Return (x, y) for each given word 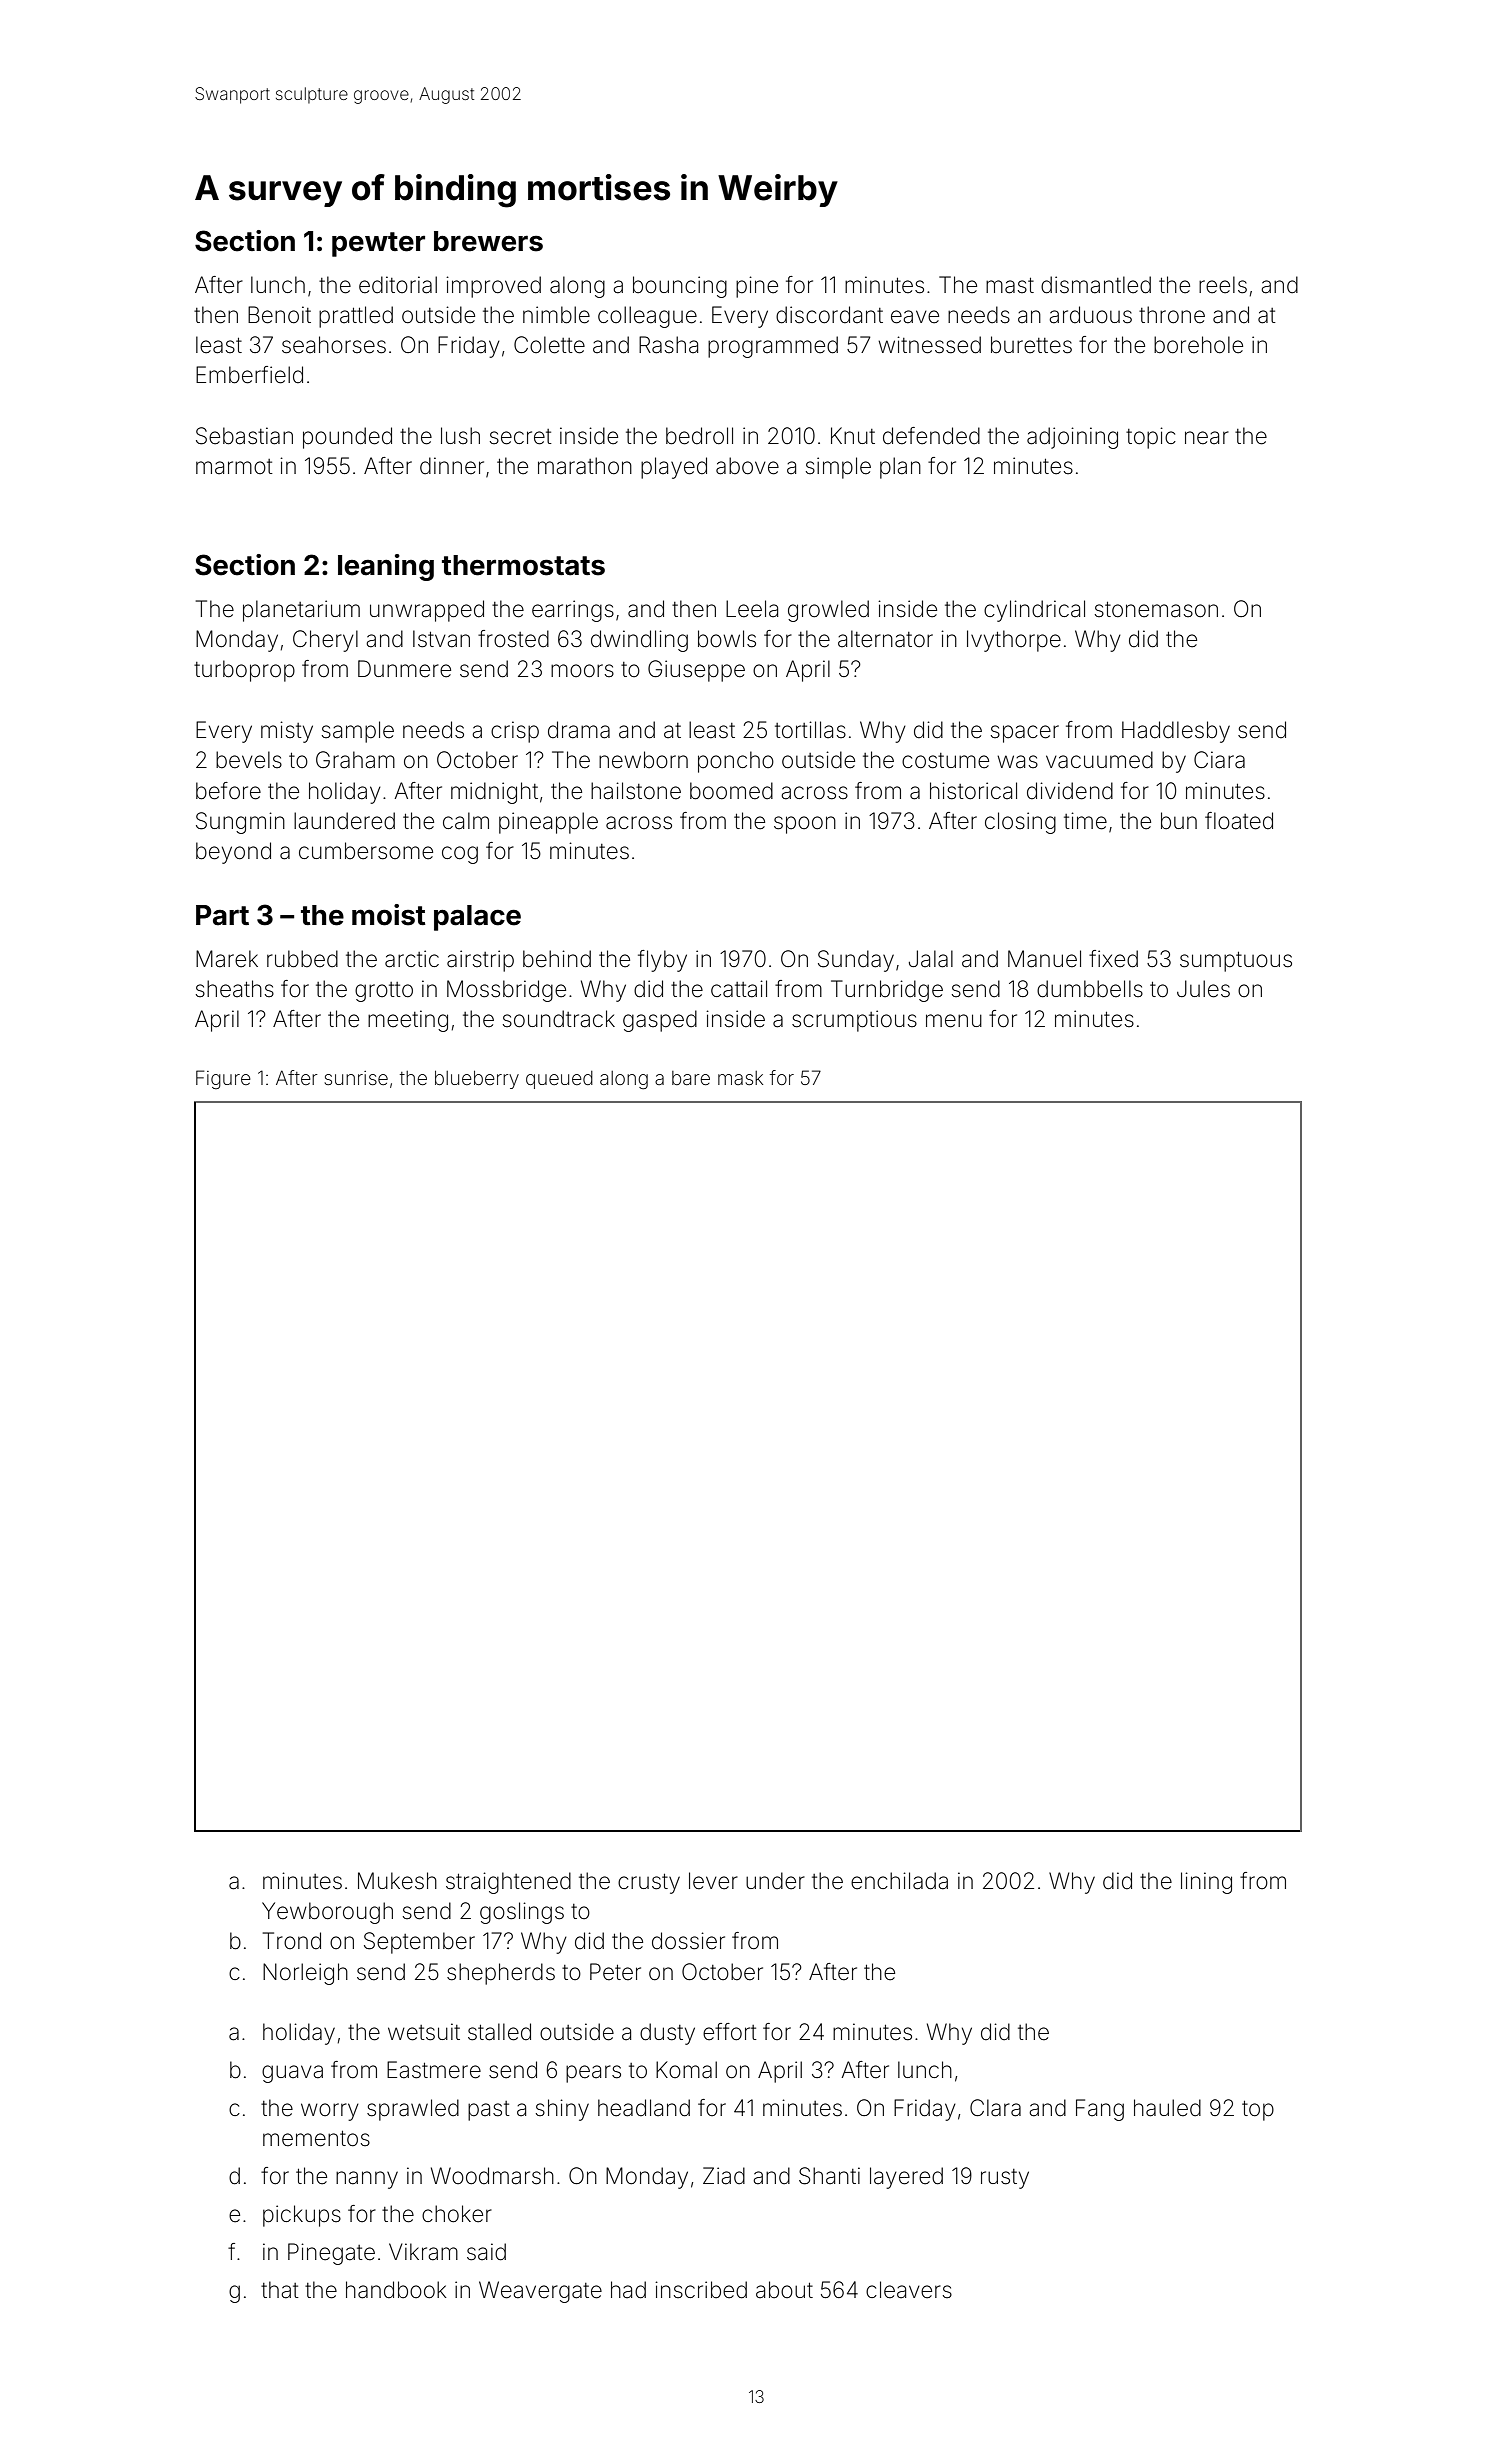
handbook (396, 2290)
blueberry (477, 1080)
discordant (829, 315)
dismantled (1096, 285)
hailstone (636, 791)
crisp (515, 732)
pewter (378, 244)
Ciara (1219, 760)
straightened (508, 1883)
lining (1206, 1883)
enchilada (899, 1881)
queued (559, 1080)
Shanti (829, 2176)
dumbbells (1090, 989)
